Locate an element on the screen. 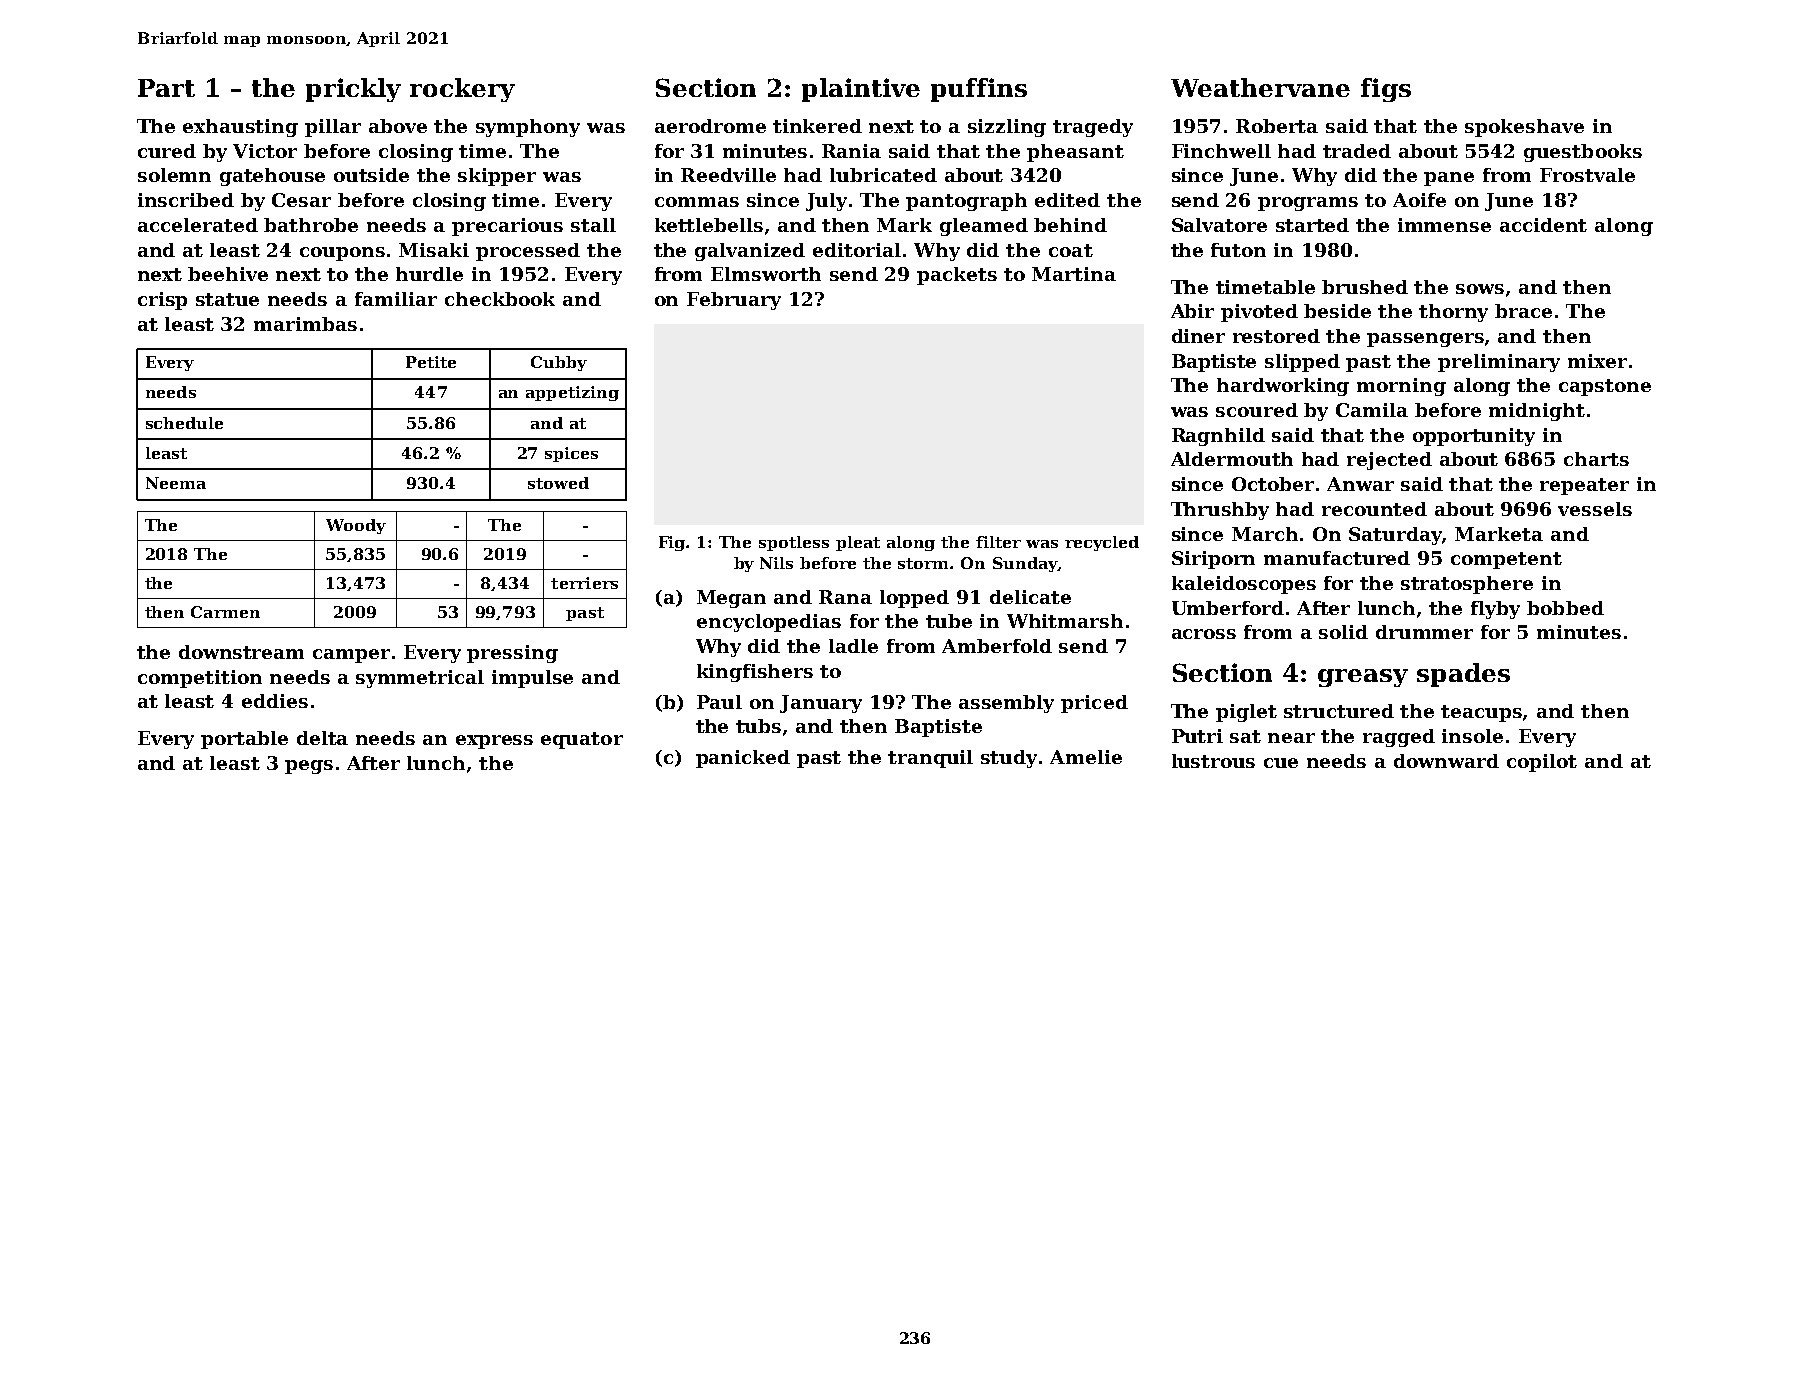 Image resolution: width=1797 pixels, height=1388 pixels. spotless is located at coordinates (794, 543).
